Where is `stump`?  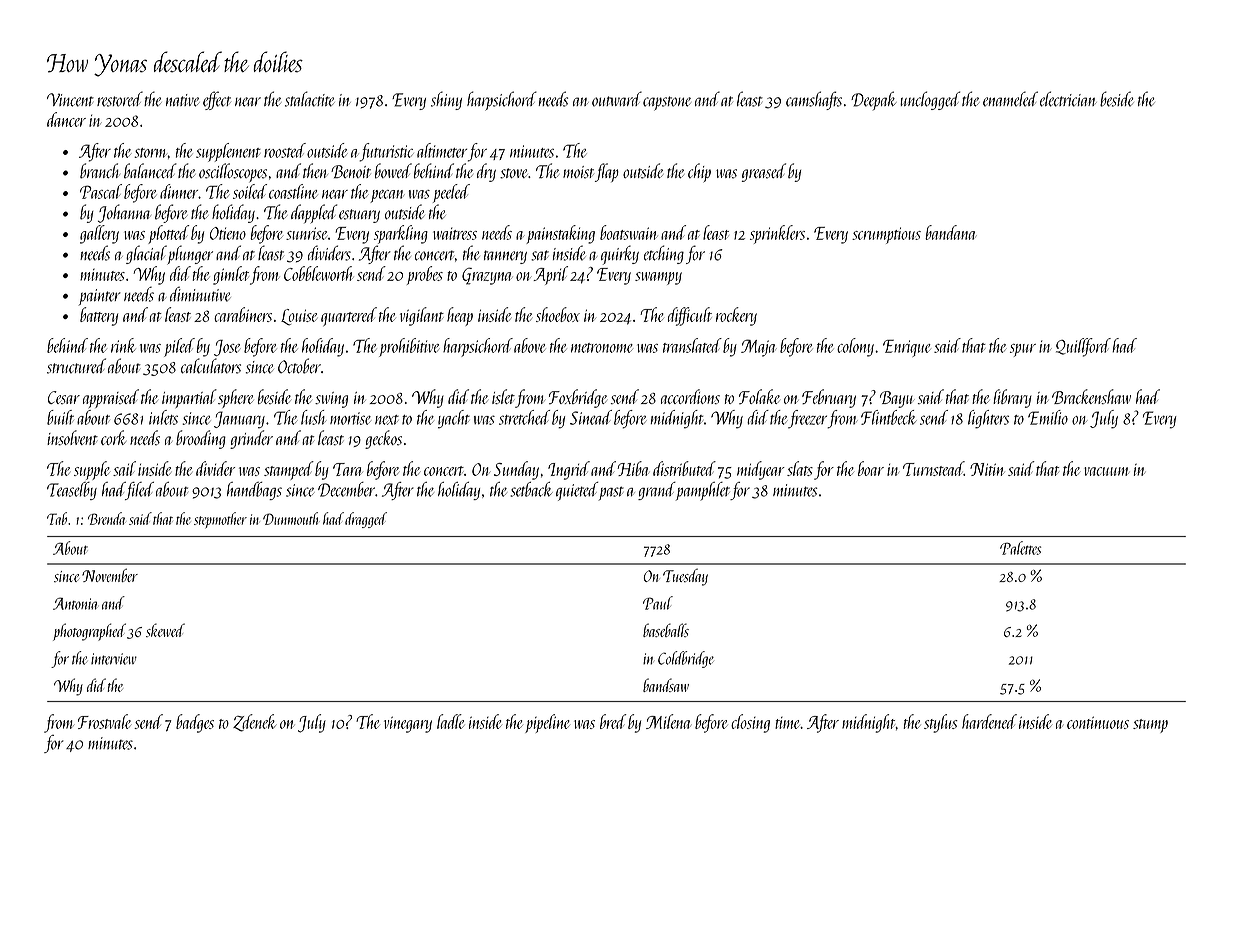
stump is located at coordinates (1150, 726).
